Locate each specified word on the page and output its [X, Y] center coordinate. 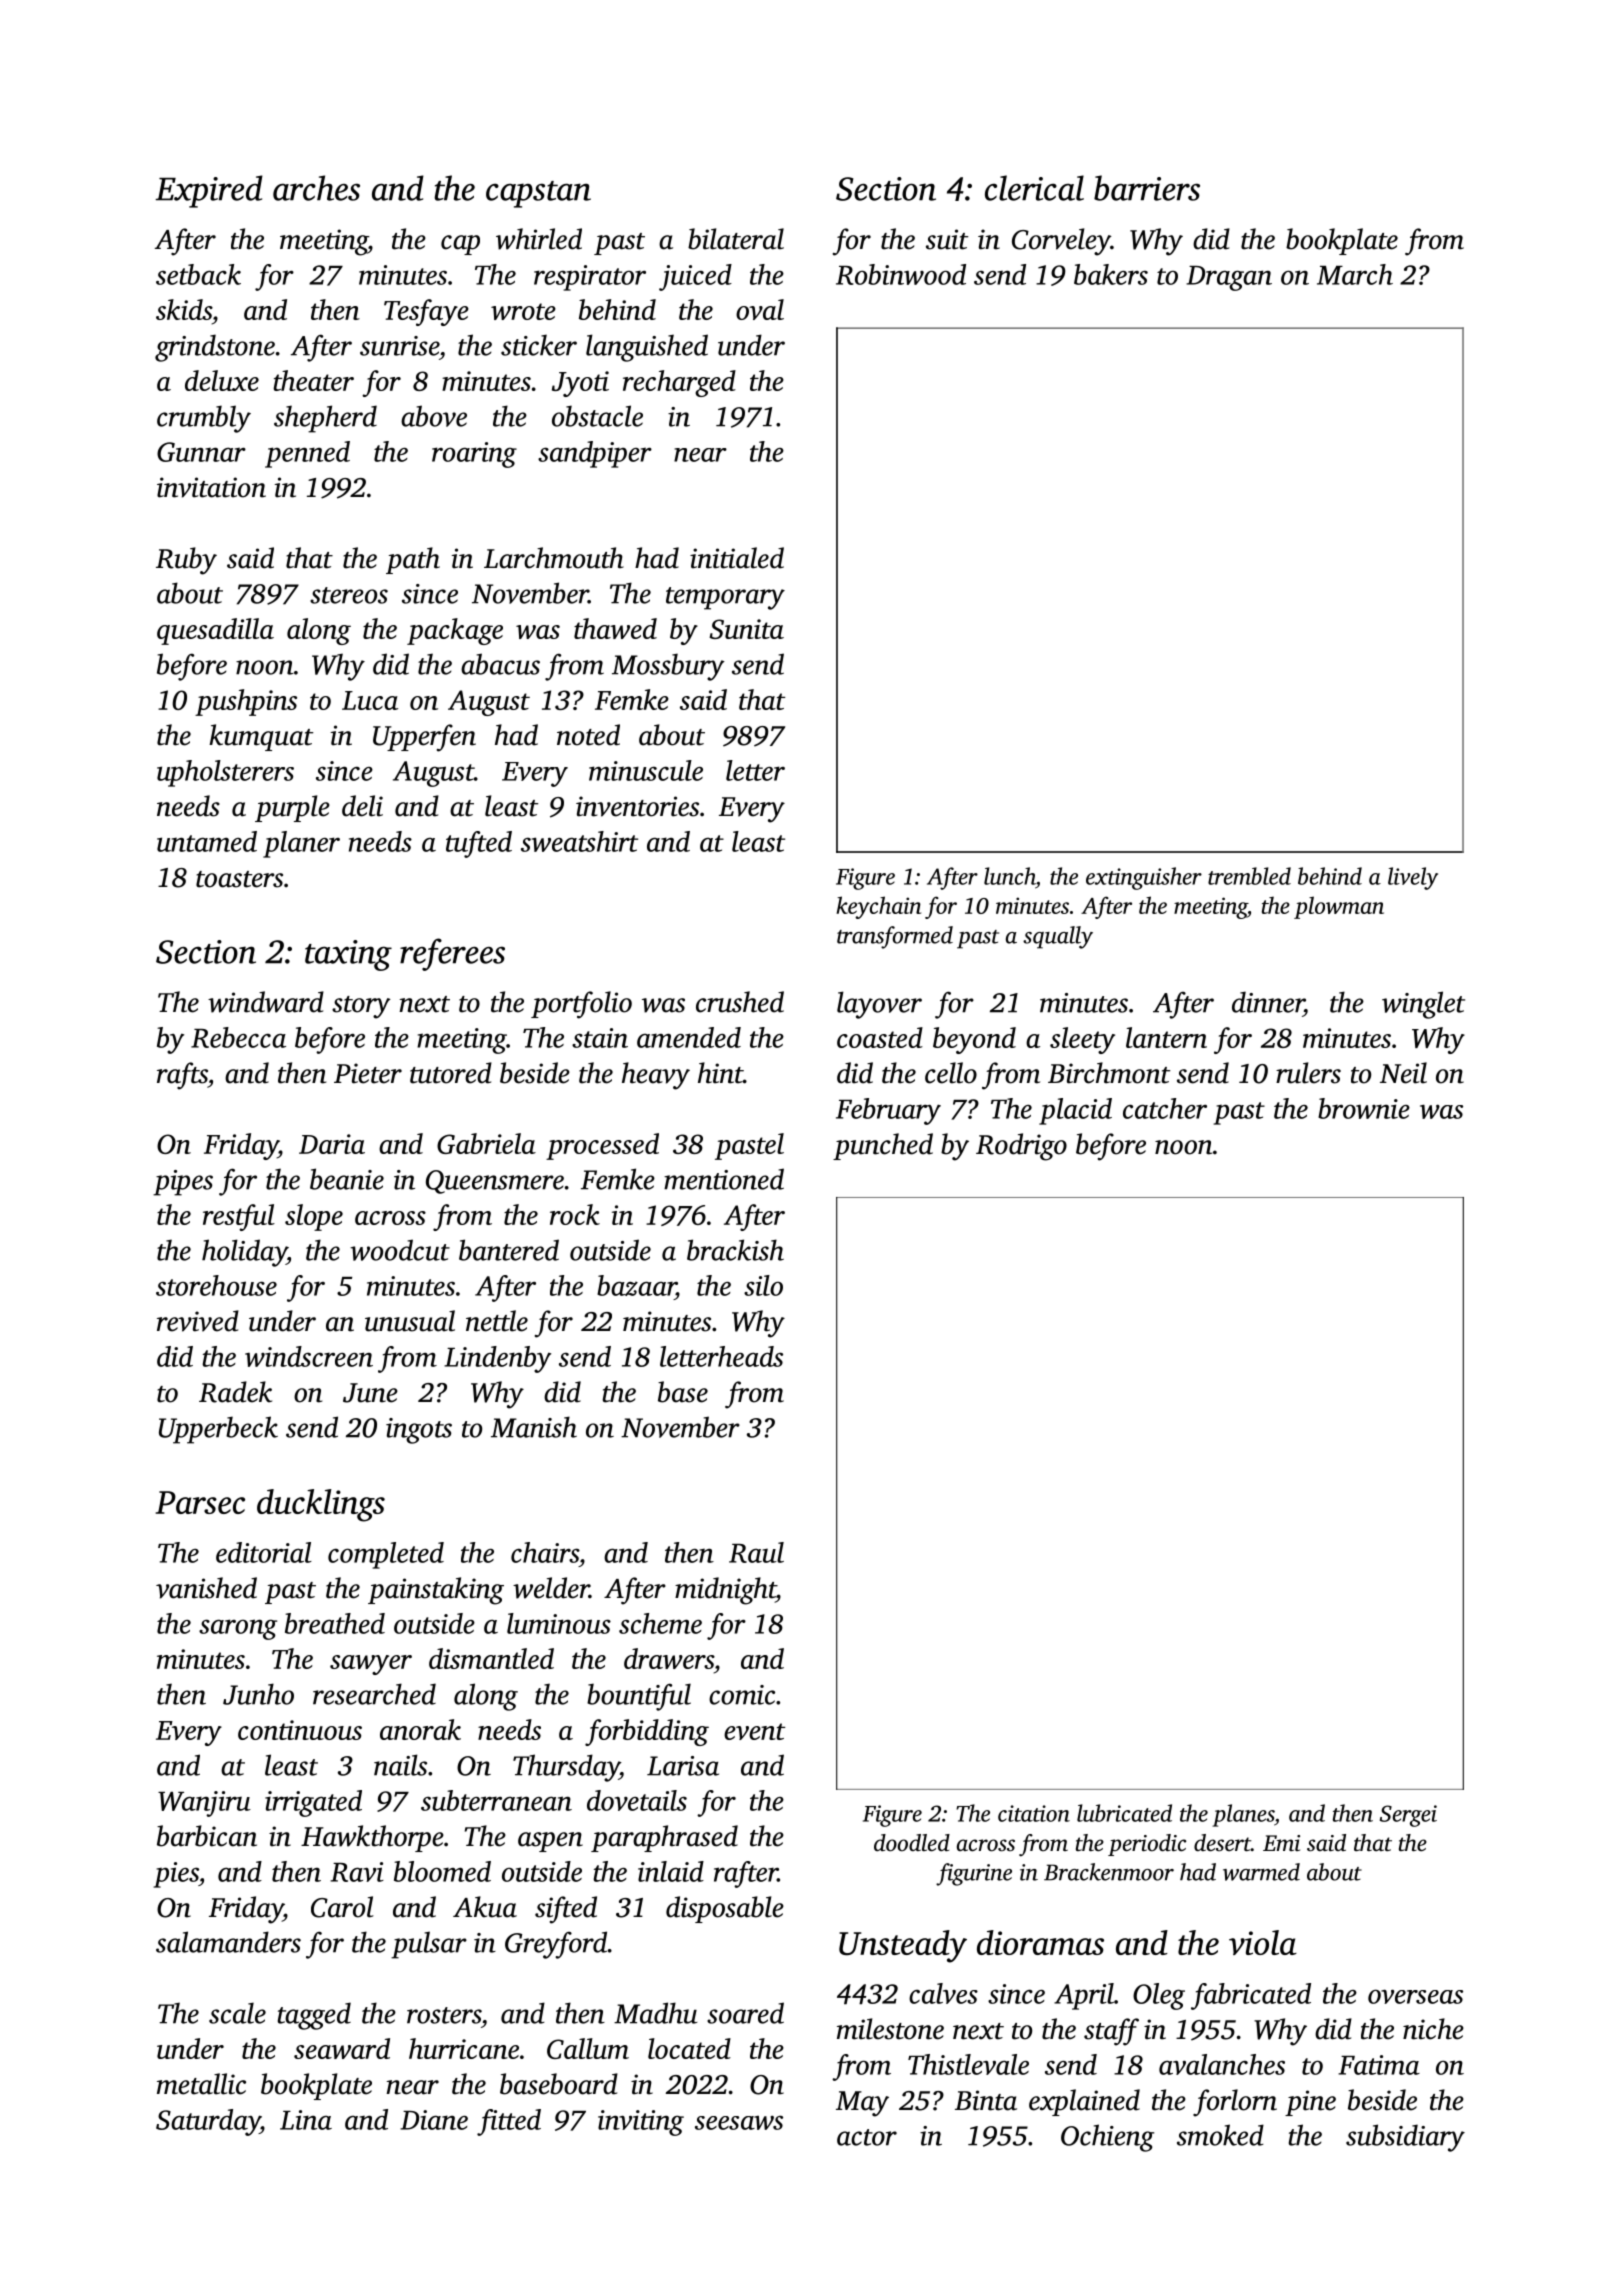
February [888, 1111]
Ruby [186, 561]
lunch [1010, 876]
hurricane [464, 2048]
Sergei [1408, 1816]
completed [386, 1555]
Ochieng [1107, 2138]
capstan [538, 194]
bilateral [736, 239]
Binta [986, 2100]
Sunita [746, 629]
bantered [509, 1250]
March [1355, 274]
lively [1413, 878]
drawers [669, 1658]
